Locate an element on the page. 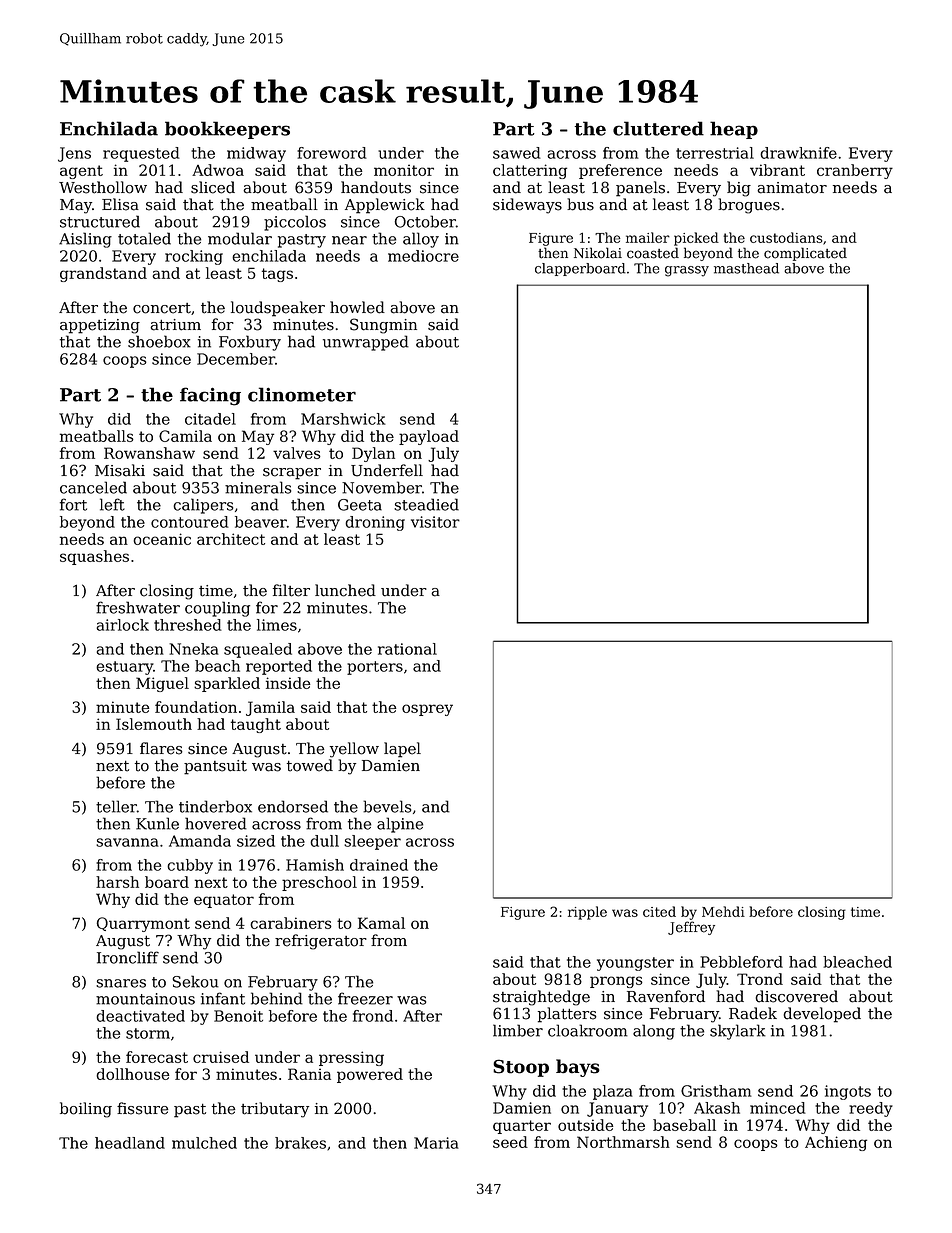 This page has height=1233, width=952. infant is located at coordinates (223, 998).
